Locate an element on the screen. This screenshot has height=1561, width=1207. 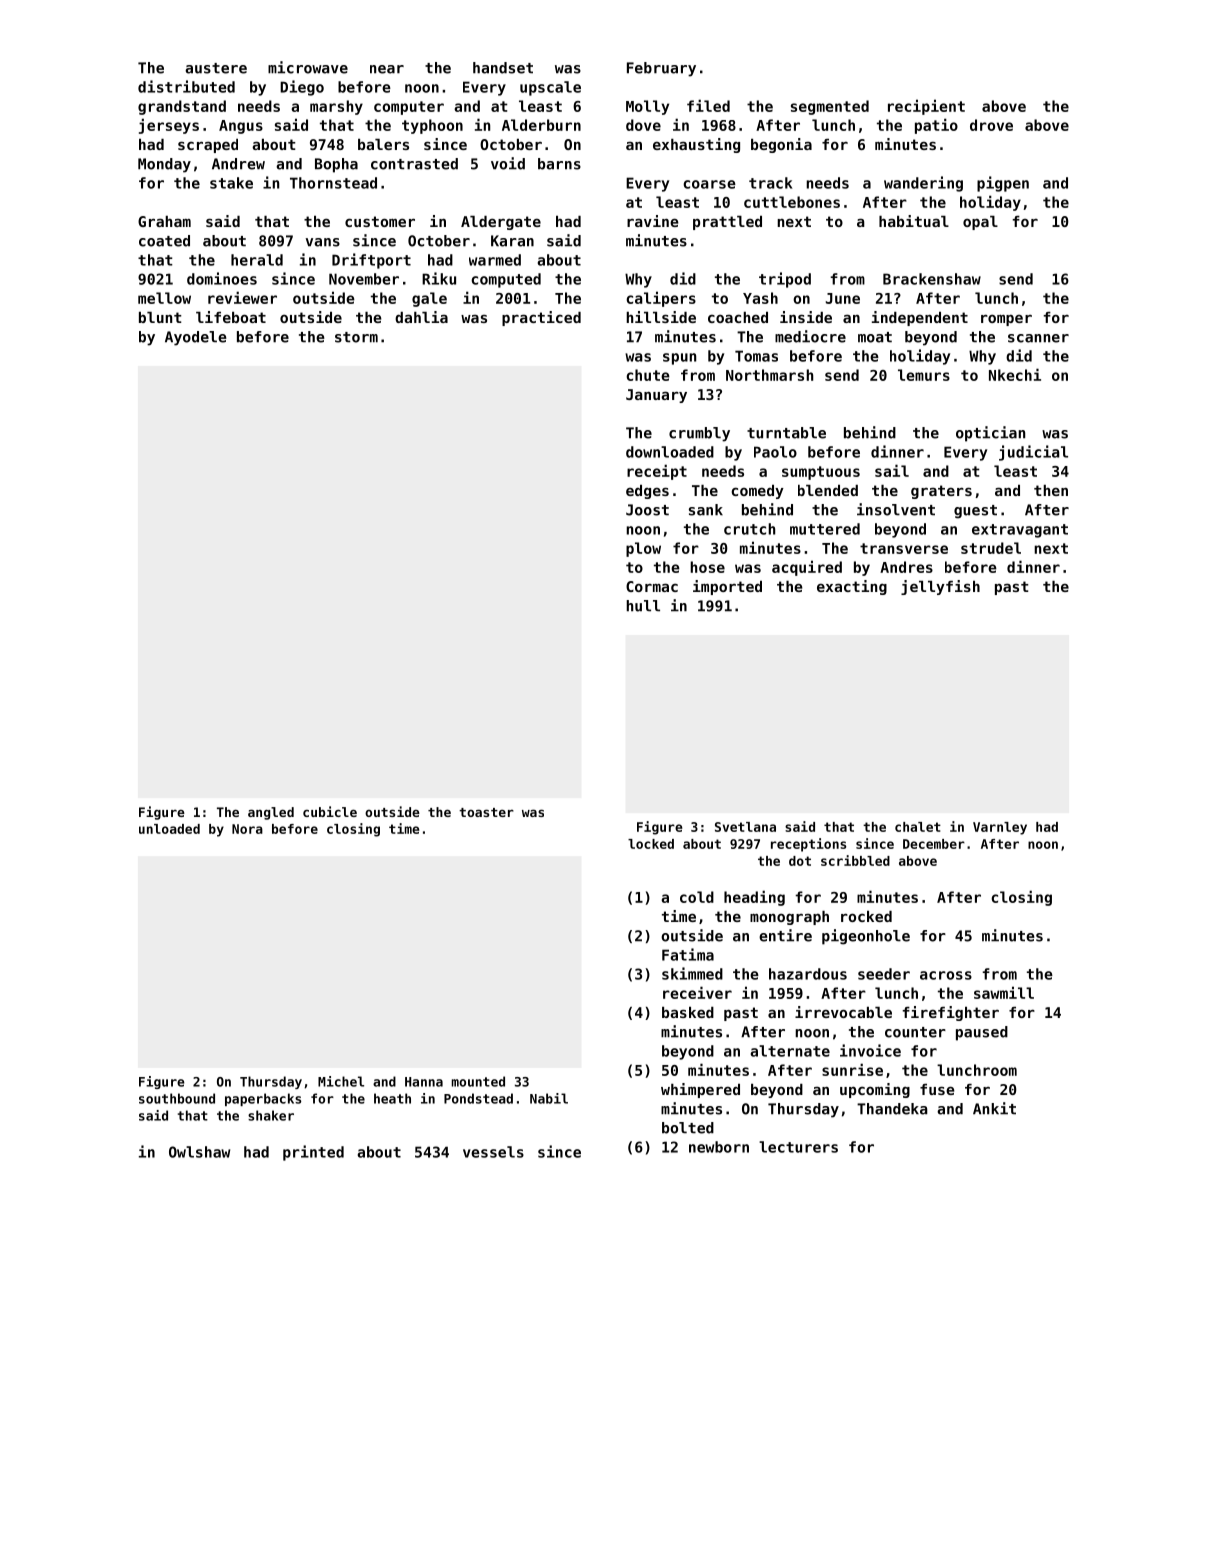
newborn is located at coordinates (719, 1147).
